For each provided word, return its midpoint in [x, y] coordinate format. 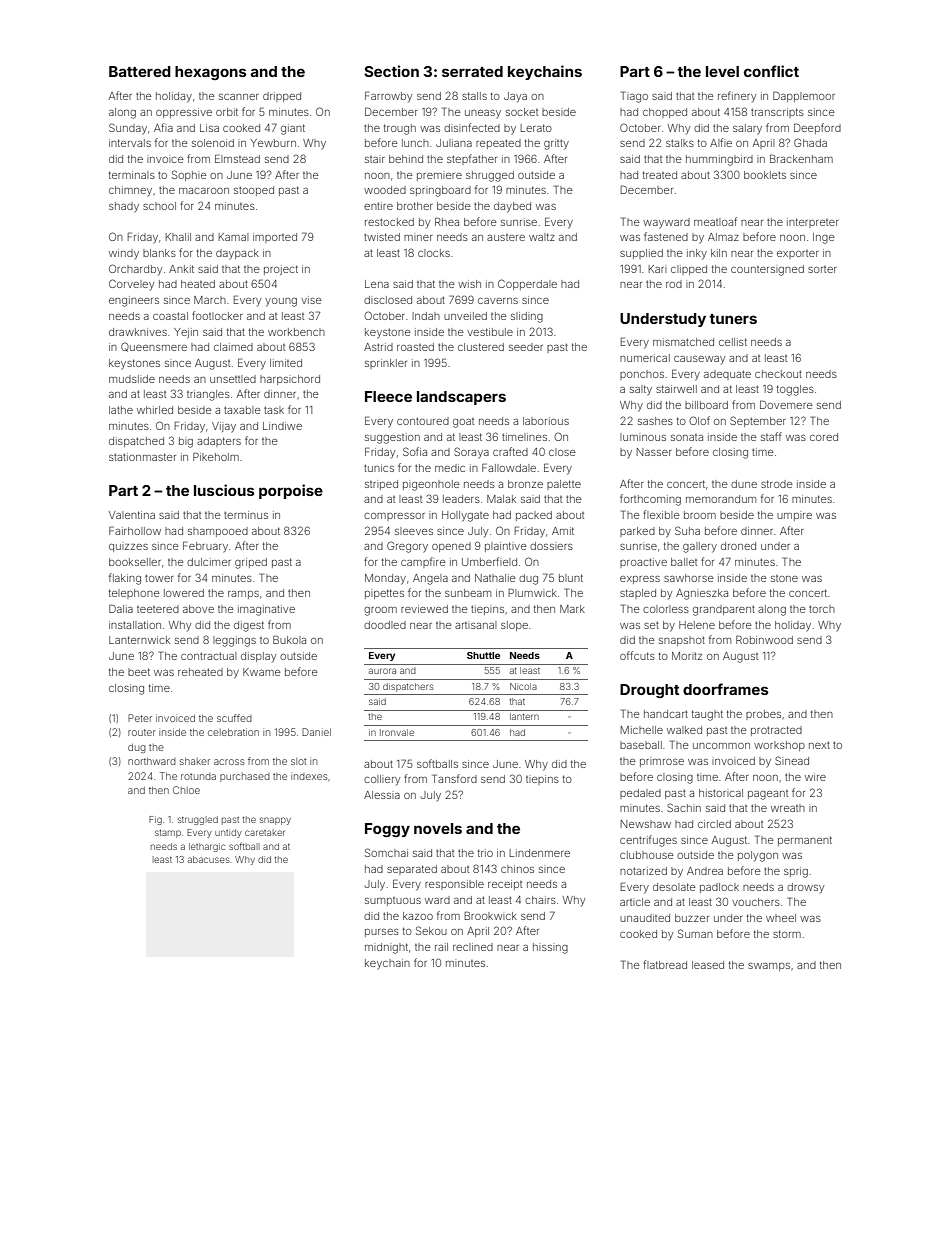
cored [824, 437]
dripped [282, 97]
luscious [224, 490]
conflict [771, 71]
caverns [498, 301]
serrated [472, 71]
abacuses [209, 859]
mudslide [132, 379]
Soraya [471, 453]
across [229, 762]
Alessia [382, 795]
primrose [662, 763]
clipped [689, 270]
